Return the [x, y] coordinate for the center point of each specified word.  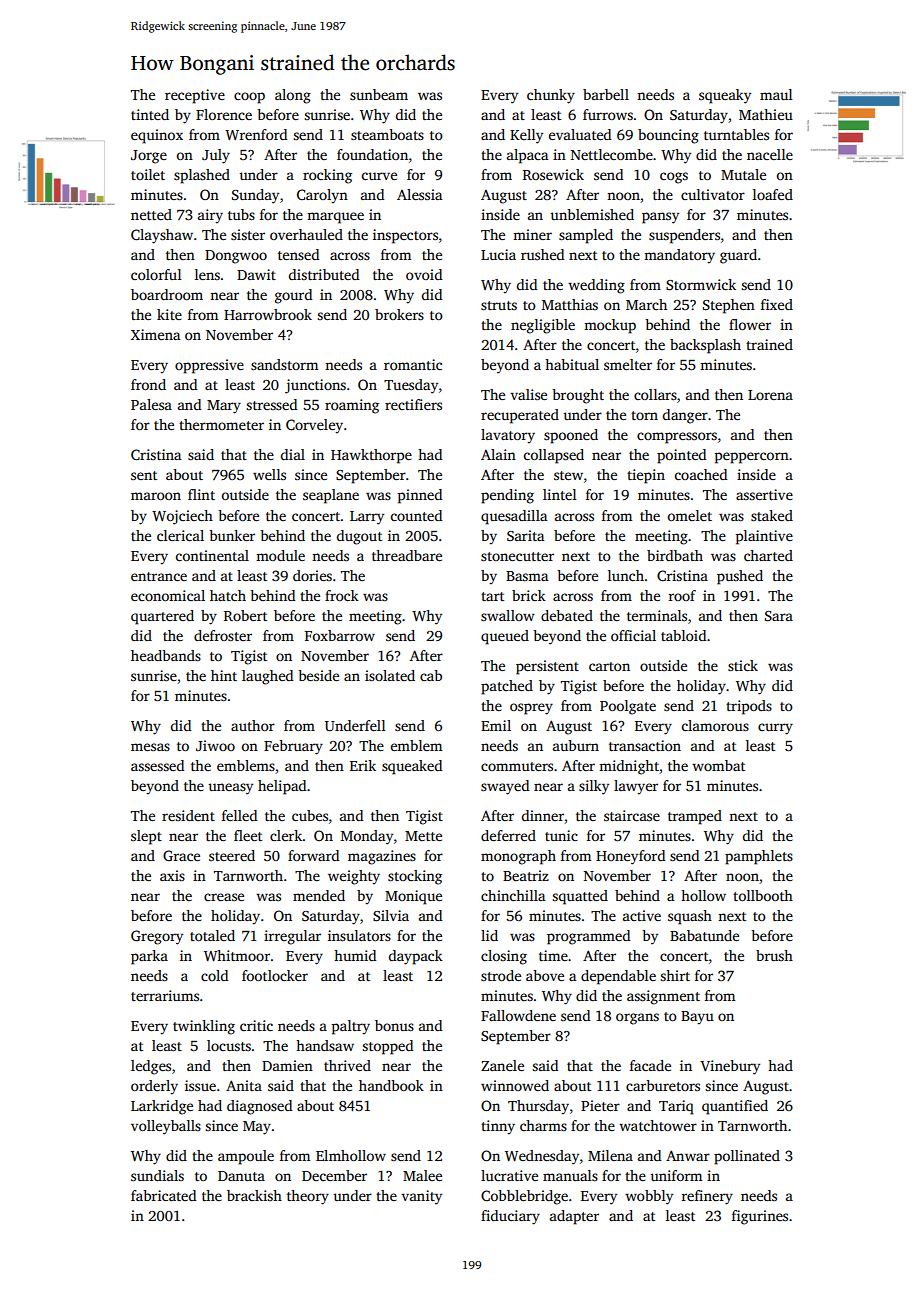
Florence [224, 114]
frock [342, 595]
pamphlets [759, 857]
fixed [777, 304]
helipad [282, 787]
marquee [335, 218]
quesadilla [514, 517]
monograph [518, 857]
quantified [735, 1107]
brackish [254, 1195]
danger [685, 416]
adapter [574, 1217]
